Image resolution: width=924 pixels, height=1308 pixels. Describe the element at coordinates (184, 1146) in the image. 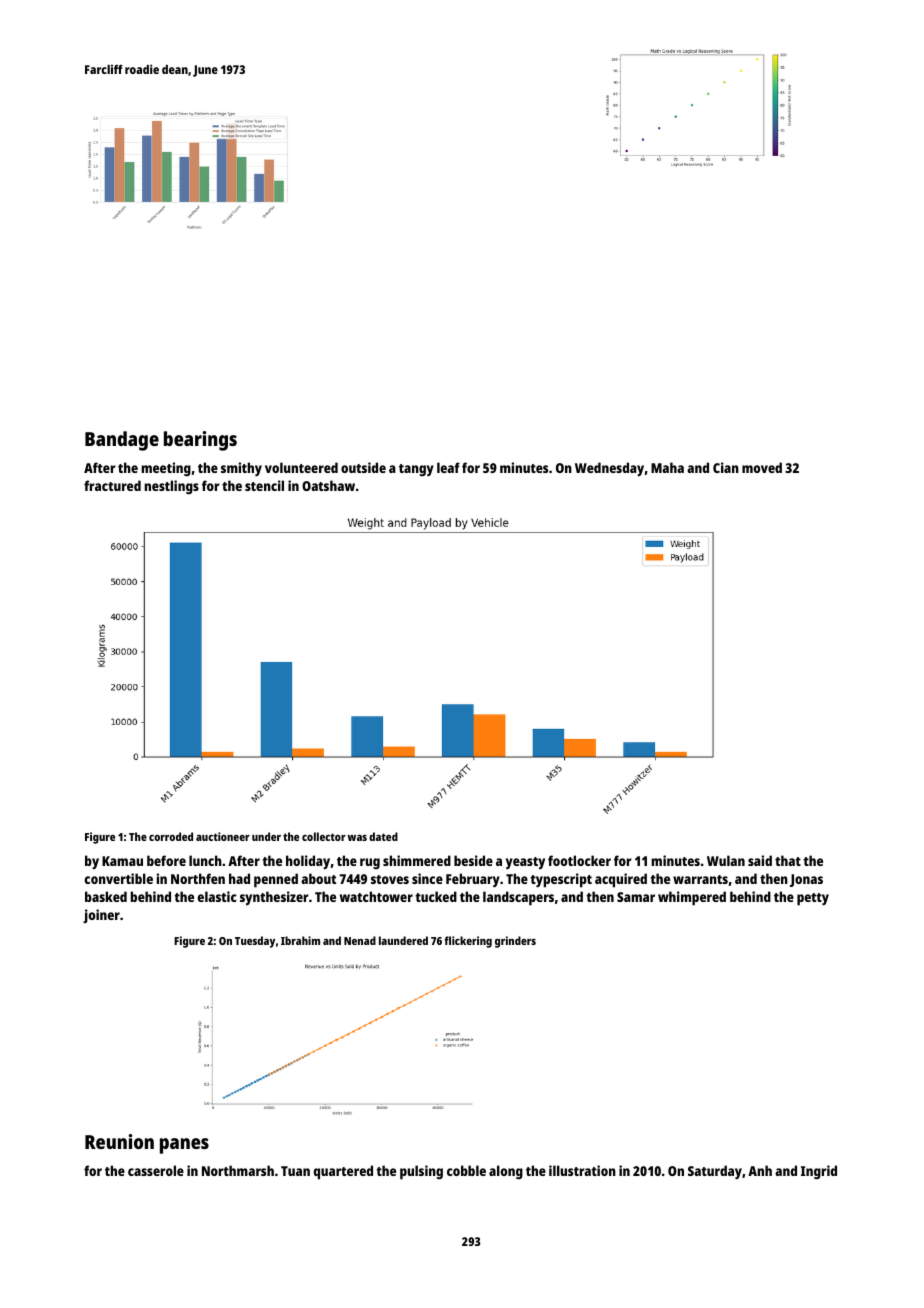

I see `panes` at that location.
